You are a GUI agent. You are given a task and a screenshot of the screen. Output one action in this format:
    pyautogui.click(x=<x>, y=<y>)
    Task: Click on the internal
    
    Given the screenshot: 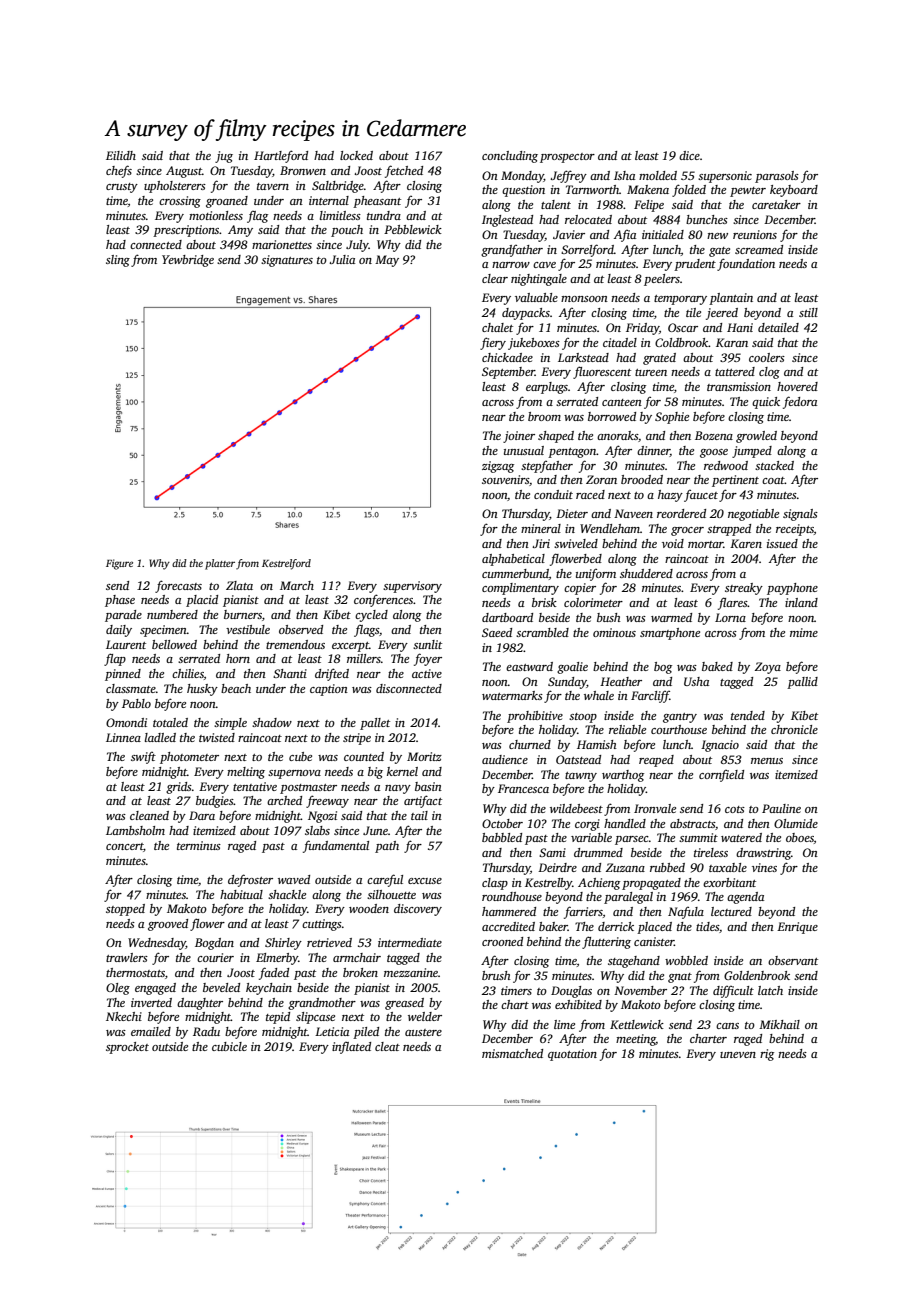 What is the action you would take?
    pyautogui.click(x=329, y=200)
